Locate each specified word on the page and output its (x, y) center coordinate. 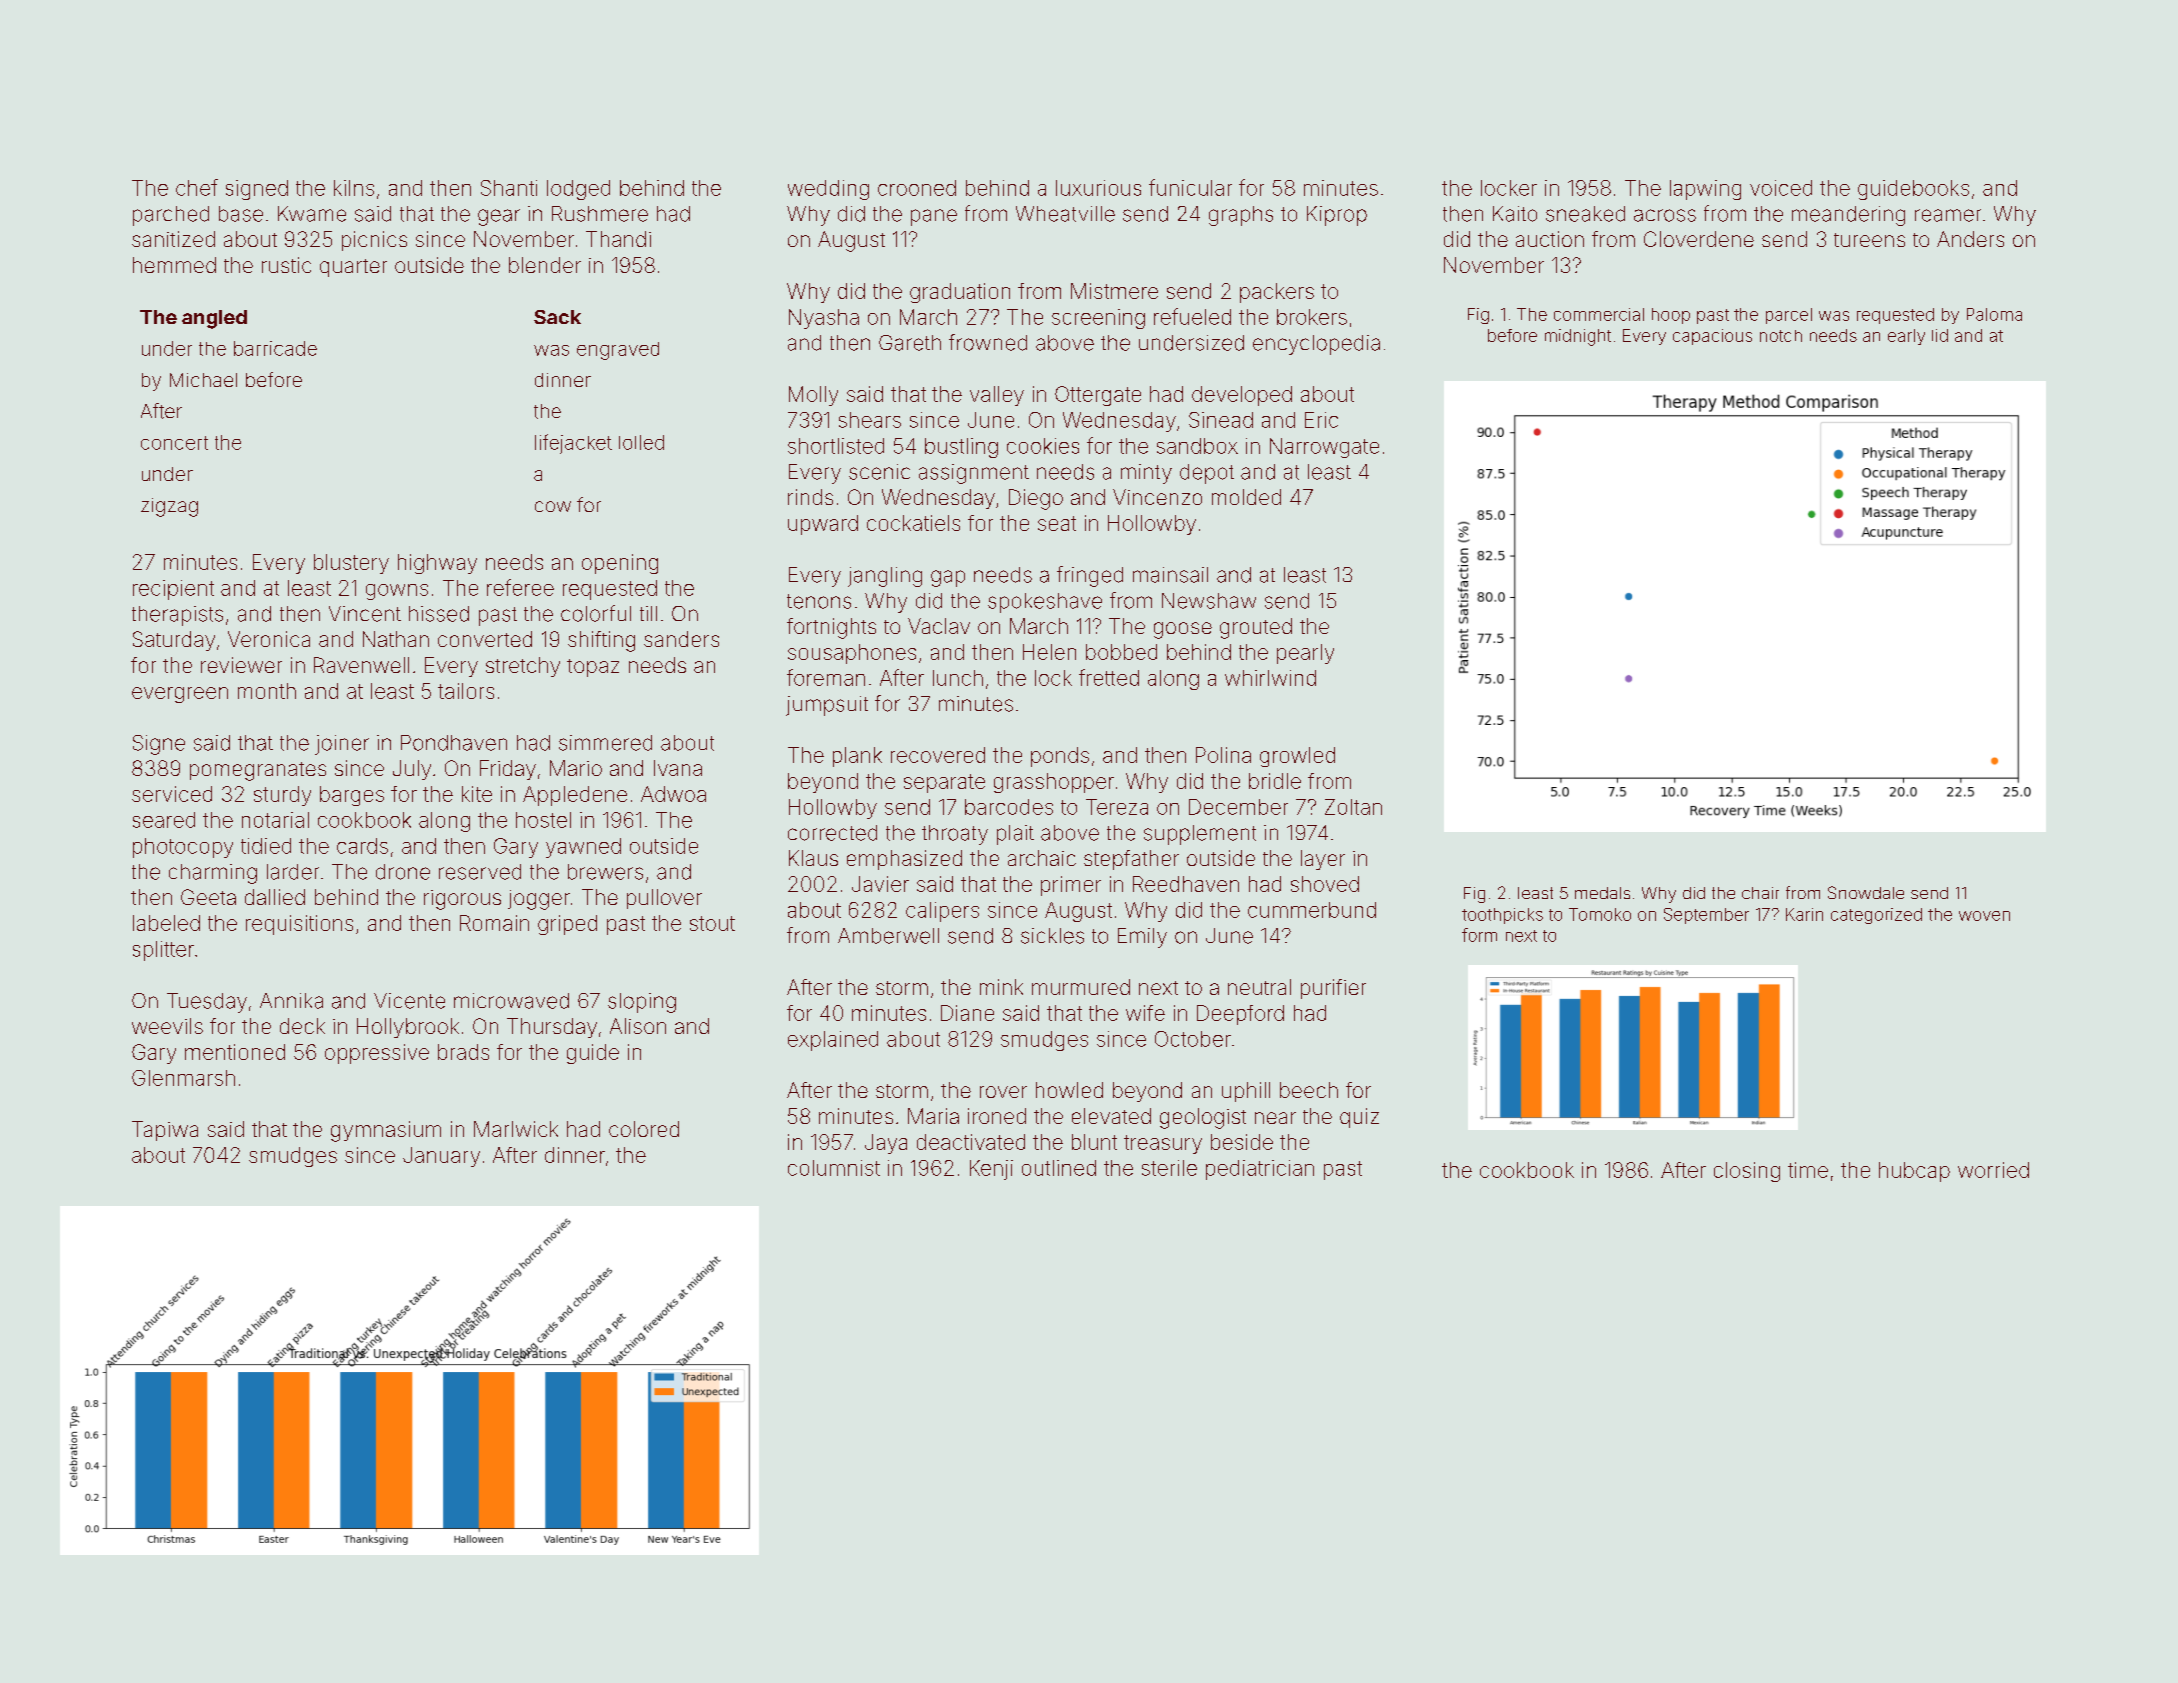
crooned (917, 188)
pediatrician (1260, 1170)
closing (1747, 1172)
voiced (1781, 188)
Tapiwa (165, 1131)
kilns (354, 188)
